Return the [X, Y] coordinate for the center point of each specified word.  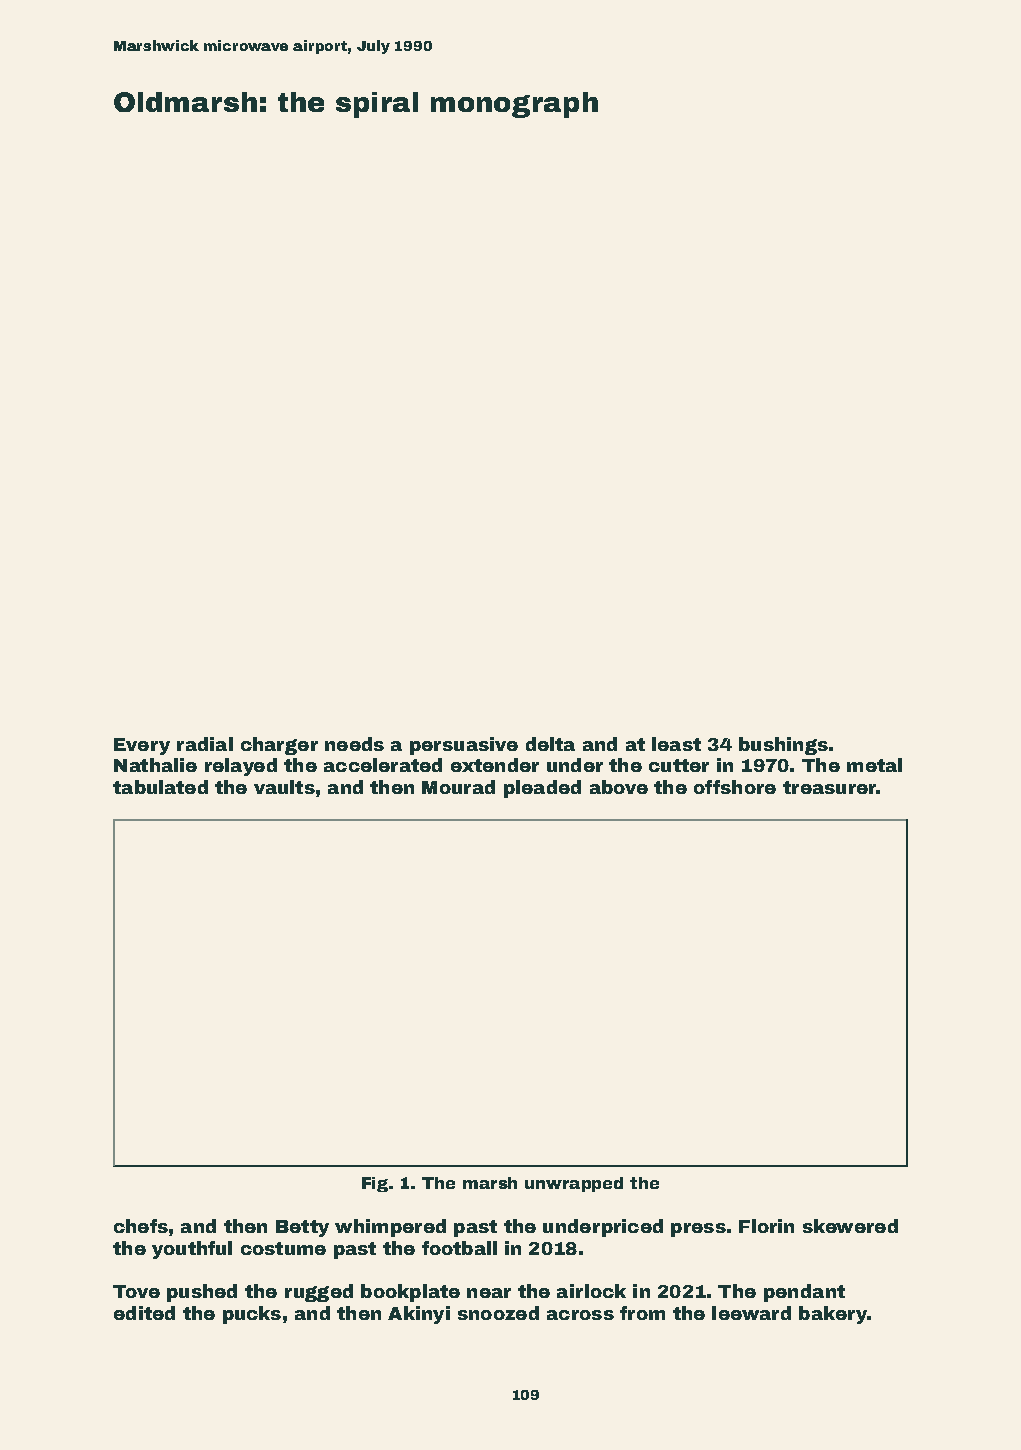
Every [142, 746]
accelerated [383, 765]
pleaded [542, 789]
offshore [735, 787]
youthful [192, 1250]
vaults [284, 787]
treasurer [829, 787]
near [489, 1293]
